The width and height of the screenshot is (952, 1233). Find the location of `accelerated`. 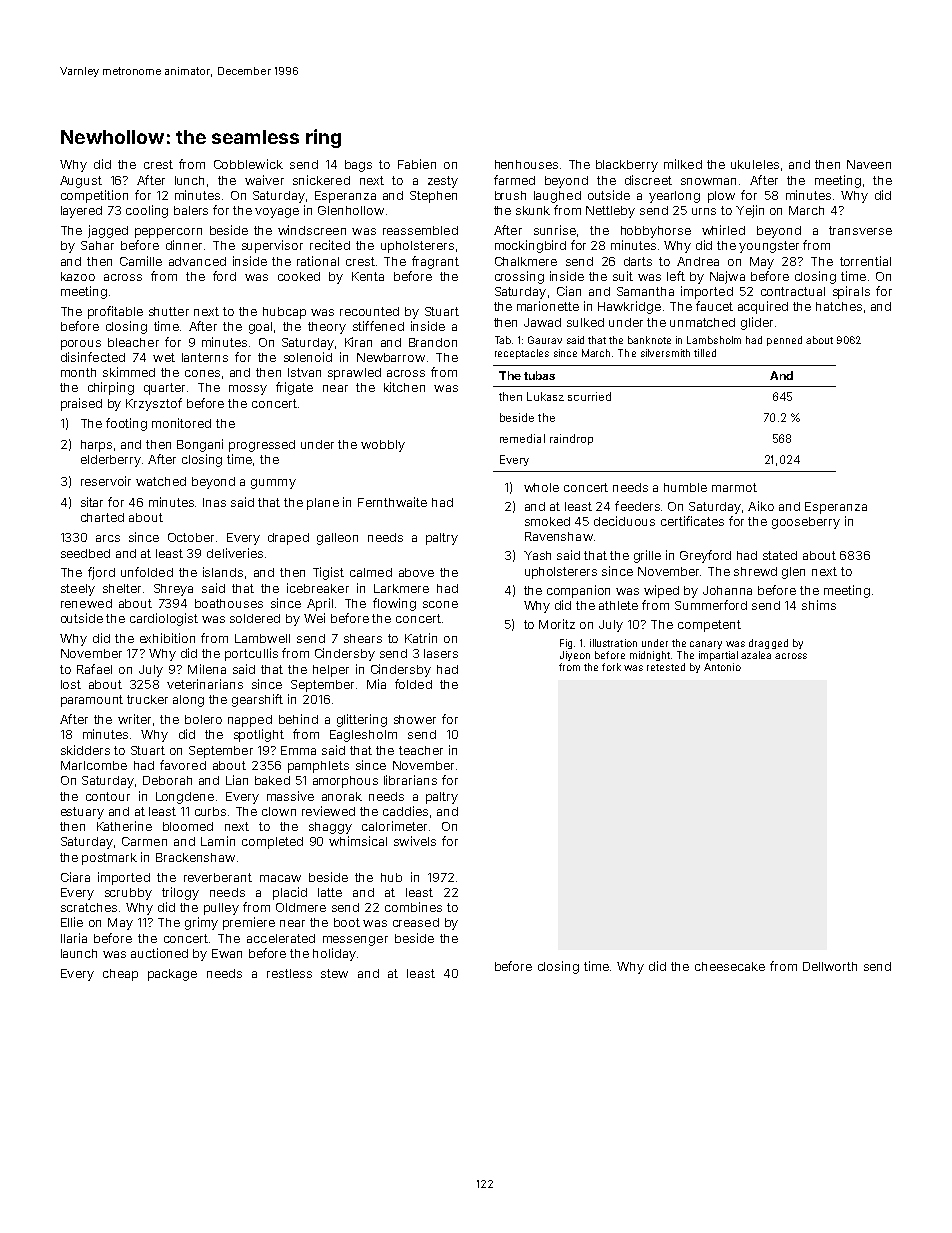

accelerated is located at coordinates (281, 938).
